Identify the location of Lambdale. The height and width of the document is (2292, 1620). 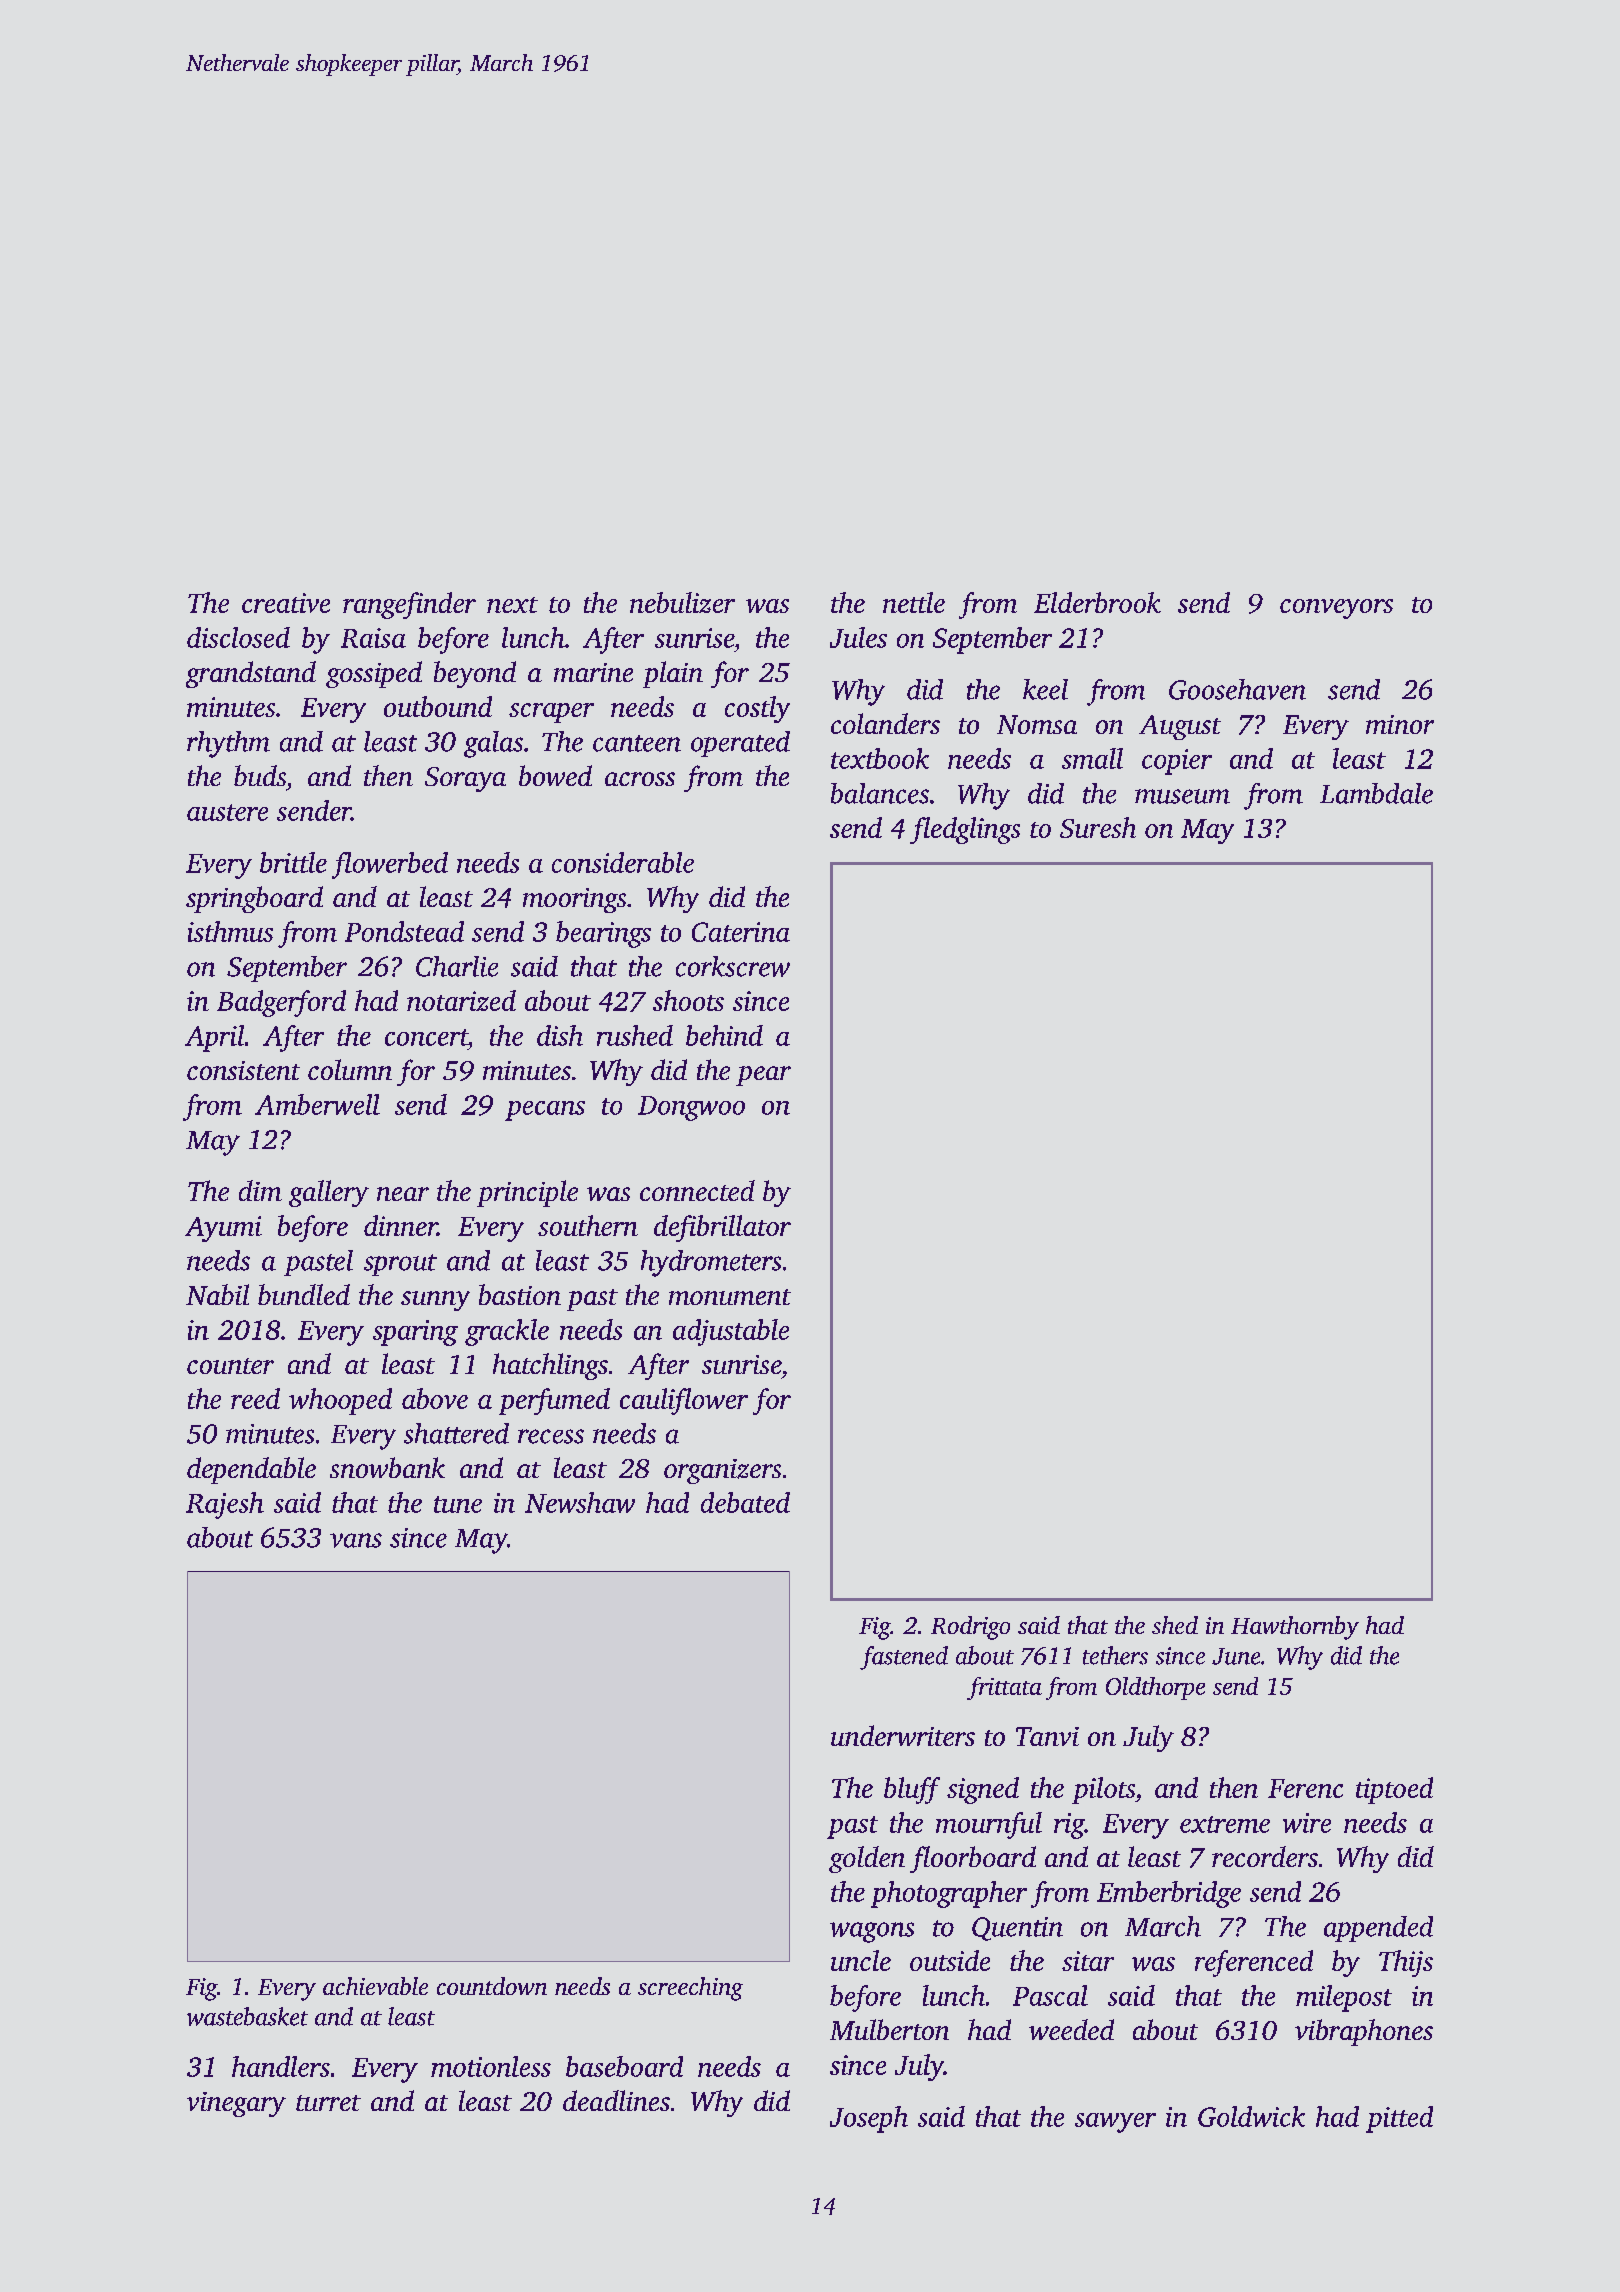
(1376, 793).
